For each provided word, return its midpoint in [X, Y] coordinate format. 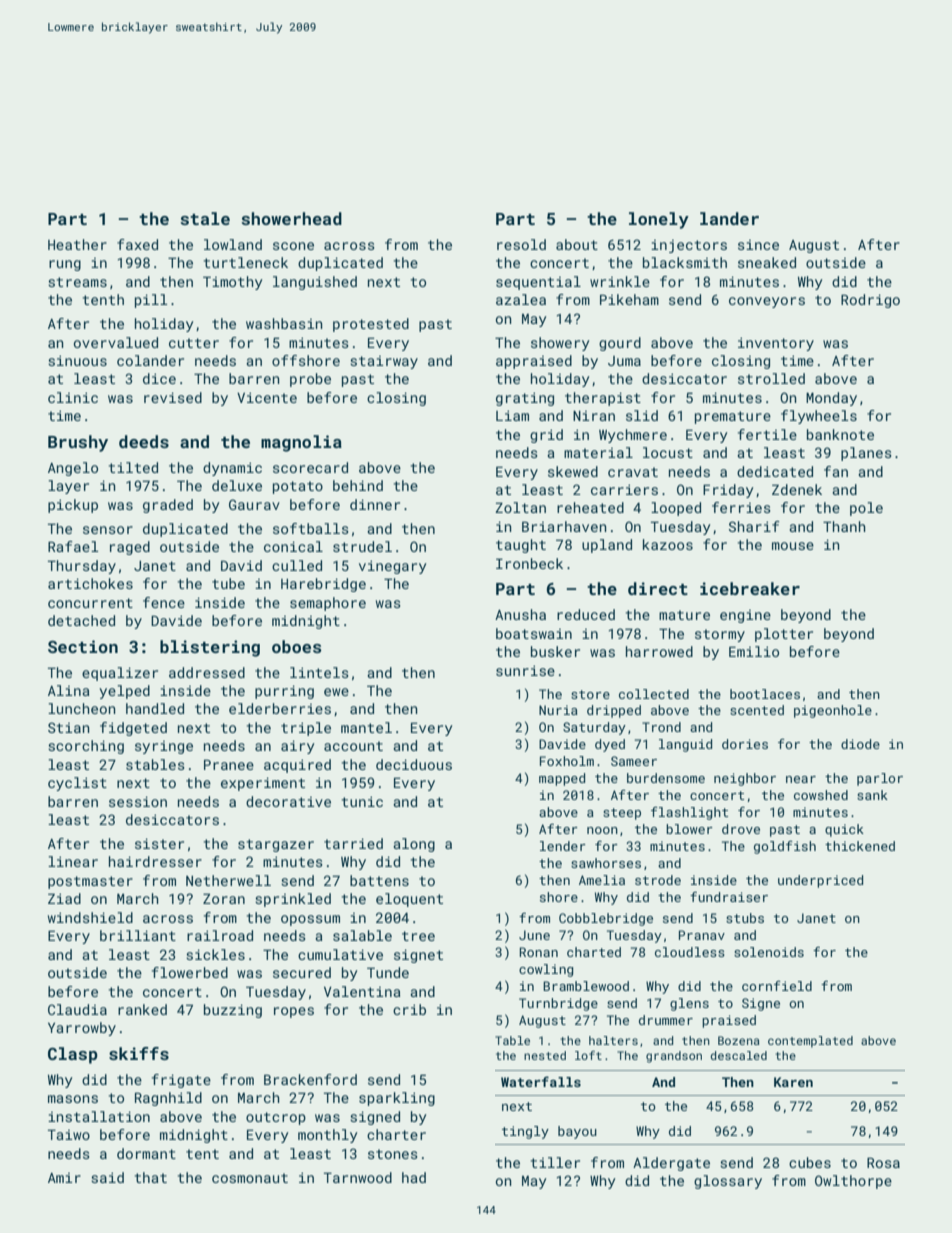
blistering [210, 648]
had [414, 1177]
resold [521, 244]
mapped [562, 779]
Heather [77, 244]
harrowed [659, 651]
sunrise [525, 670]
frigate [181, 1081]
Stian [69, 727]
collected [654, 694]
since [758, 245]
